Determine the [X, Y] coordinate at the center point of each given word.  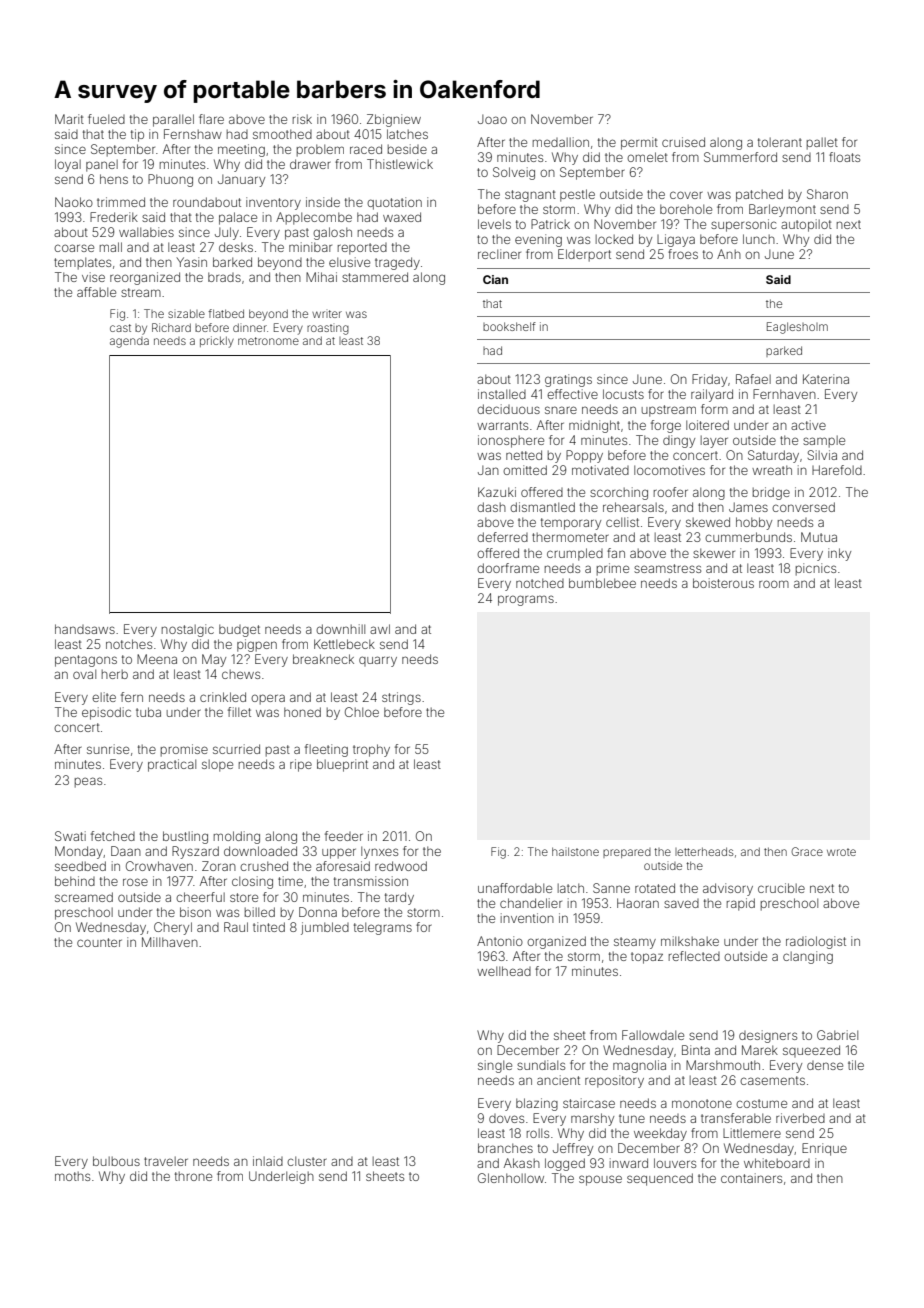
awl [380, 629]
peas [88, 782]
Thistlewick [400, 164]
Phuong [170, 180]
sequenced [660, 1179]
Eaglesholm [797, 328]
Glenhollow [511, 1178]
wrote [841, 852]
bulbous [116, 1161]
